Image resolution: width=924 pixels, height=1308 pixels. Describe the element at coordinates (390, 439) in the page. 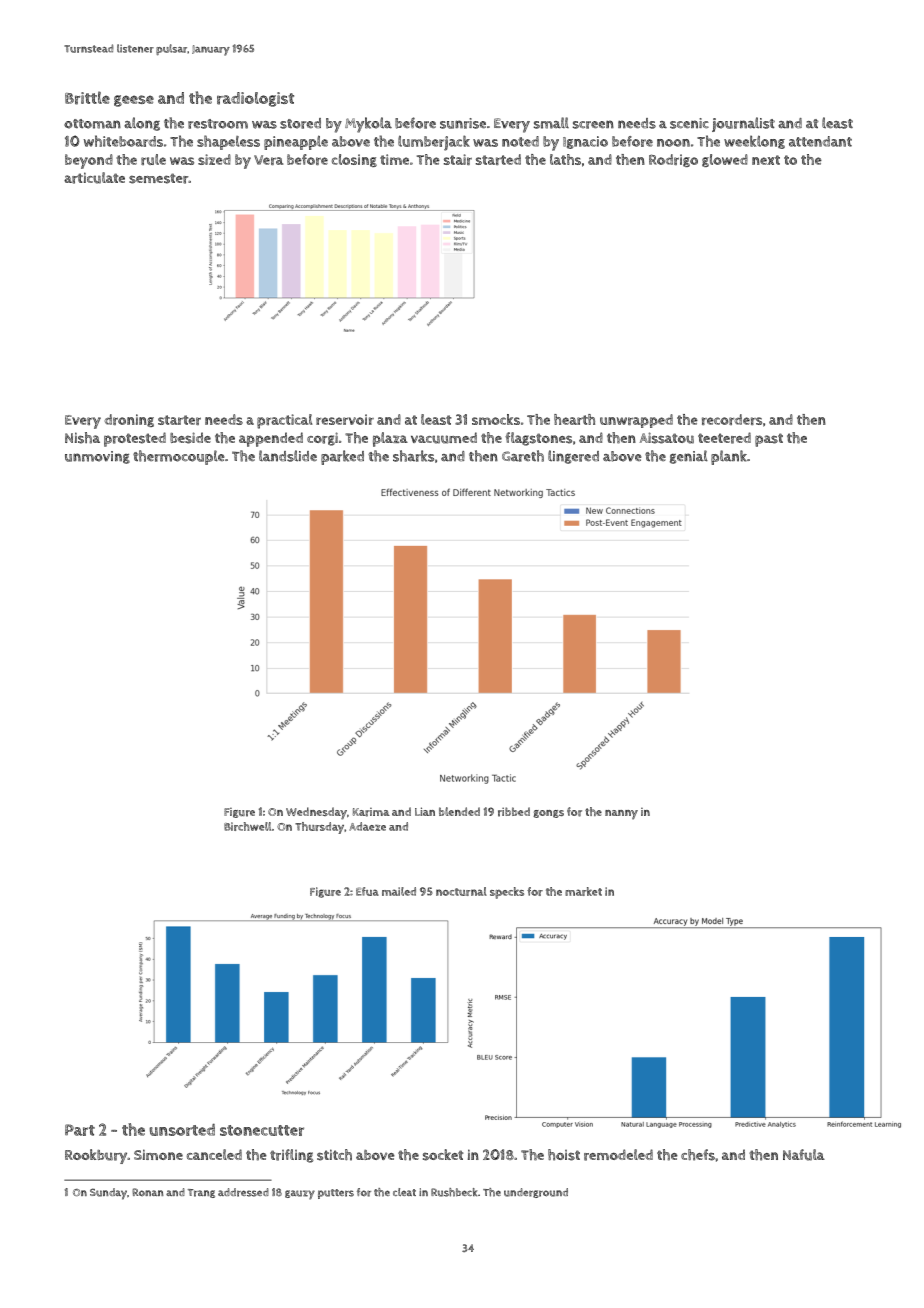

I see `plaza` at that location.
